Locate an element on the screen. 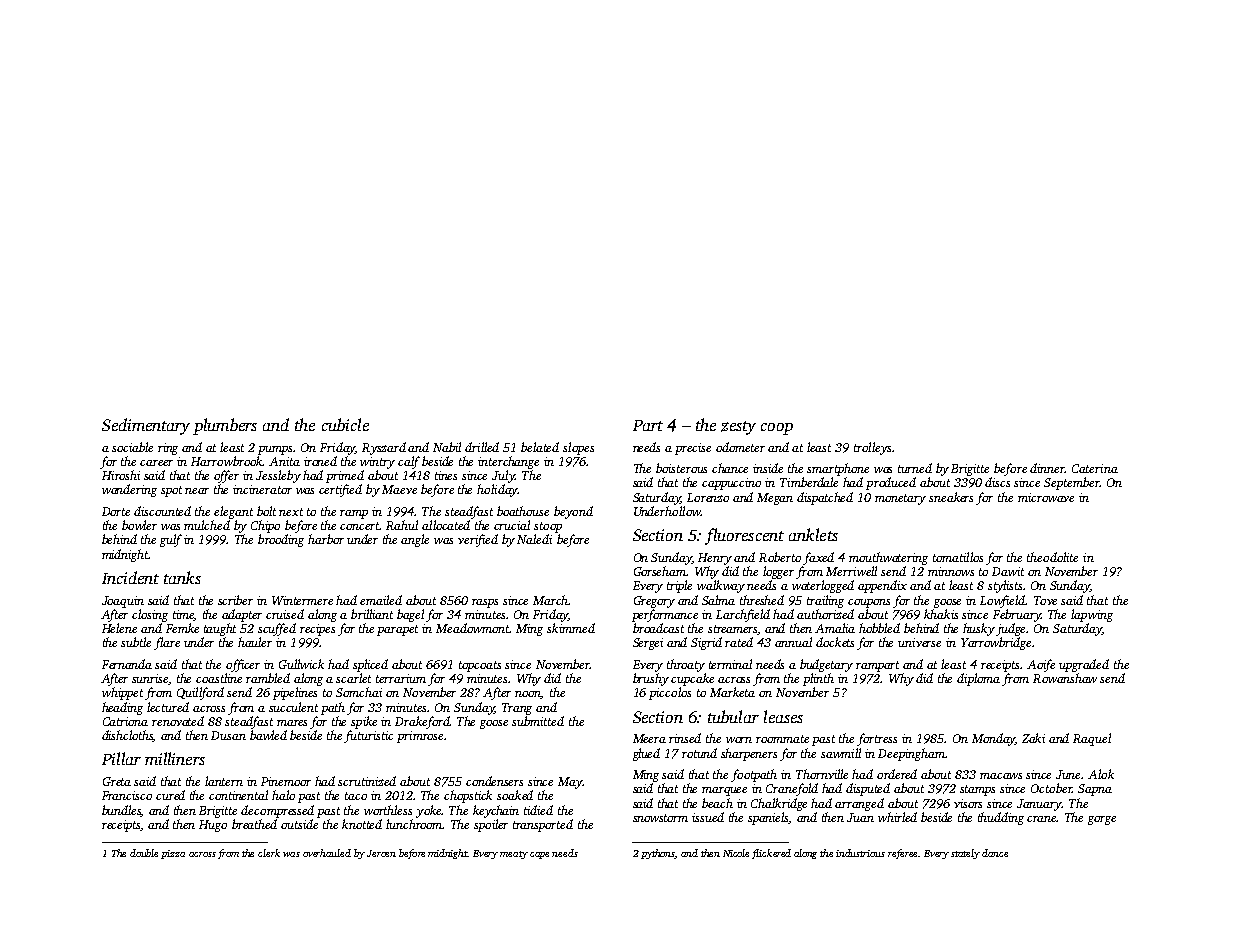  ironed is located at coordinates (320, 461).
